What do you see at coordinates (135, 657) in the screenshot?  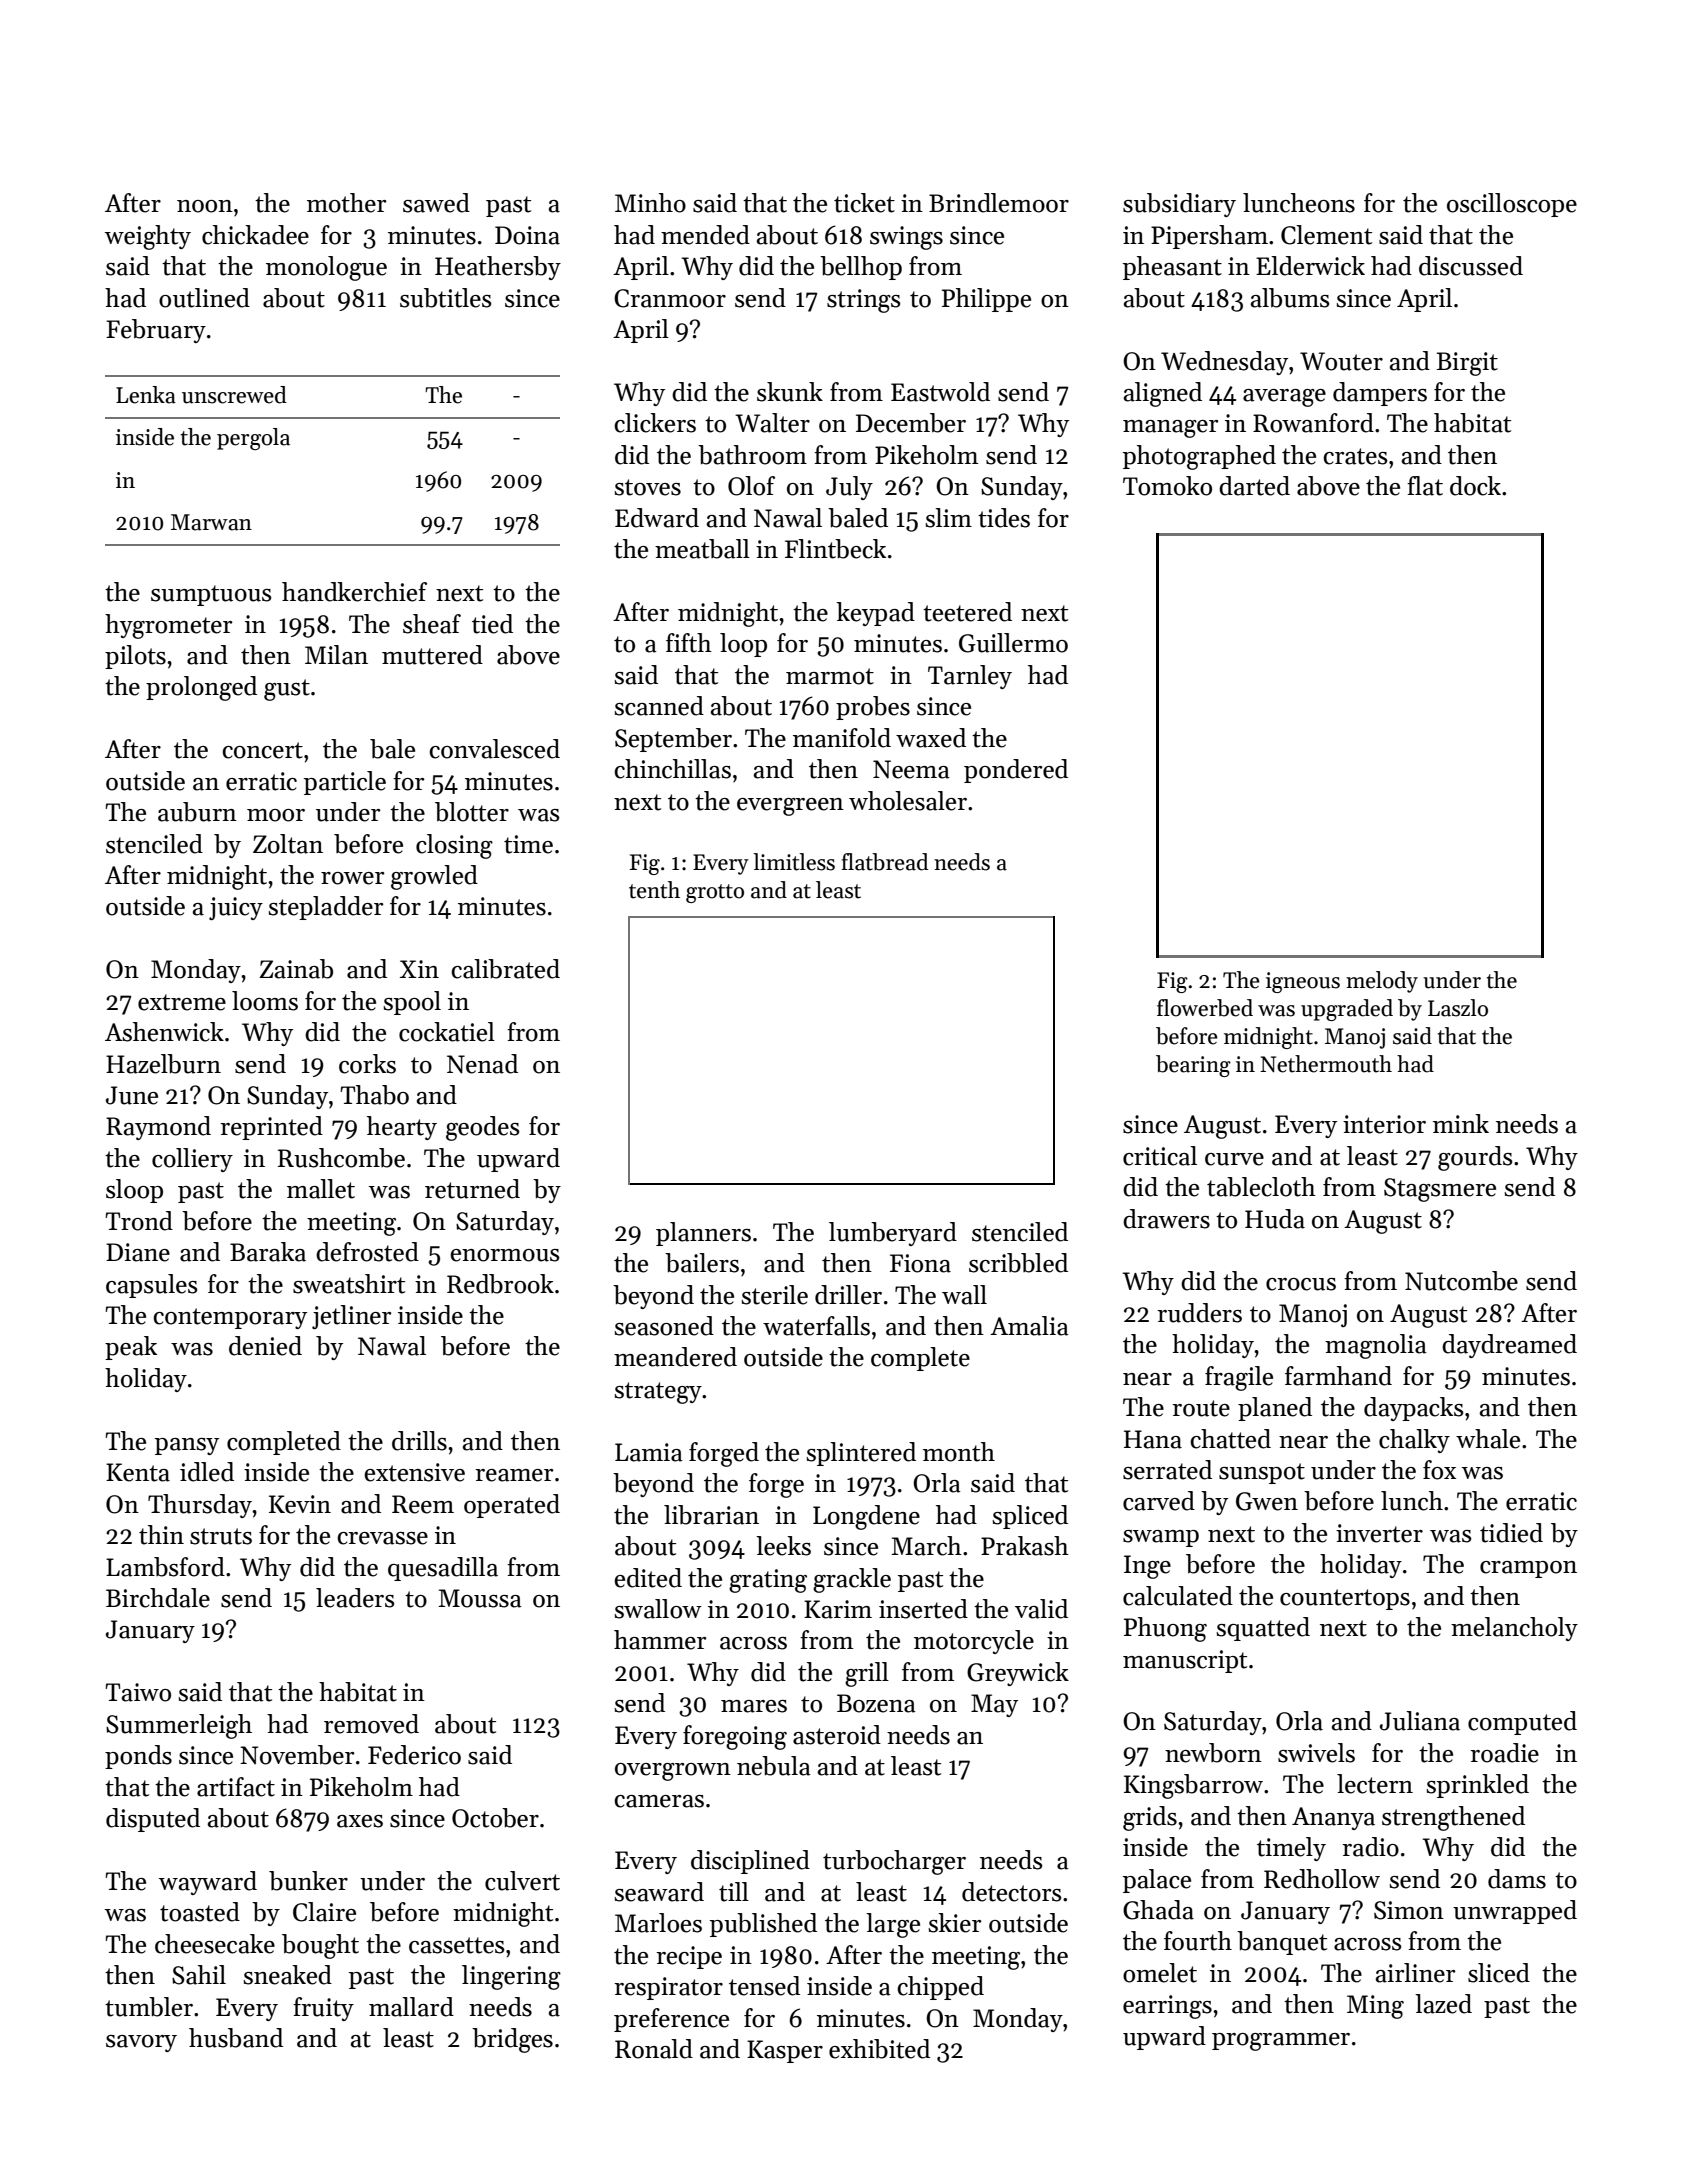 I see `pilots` at bounding box center [135, 657].
